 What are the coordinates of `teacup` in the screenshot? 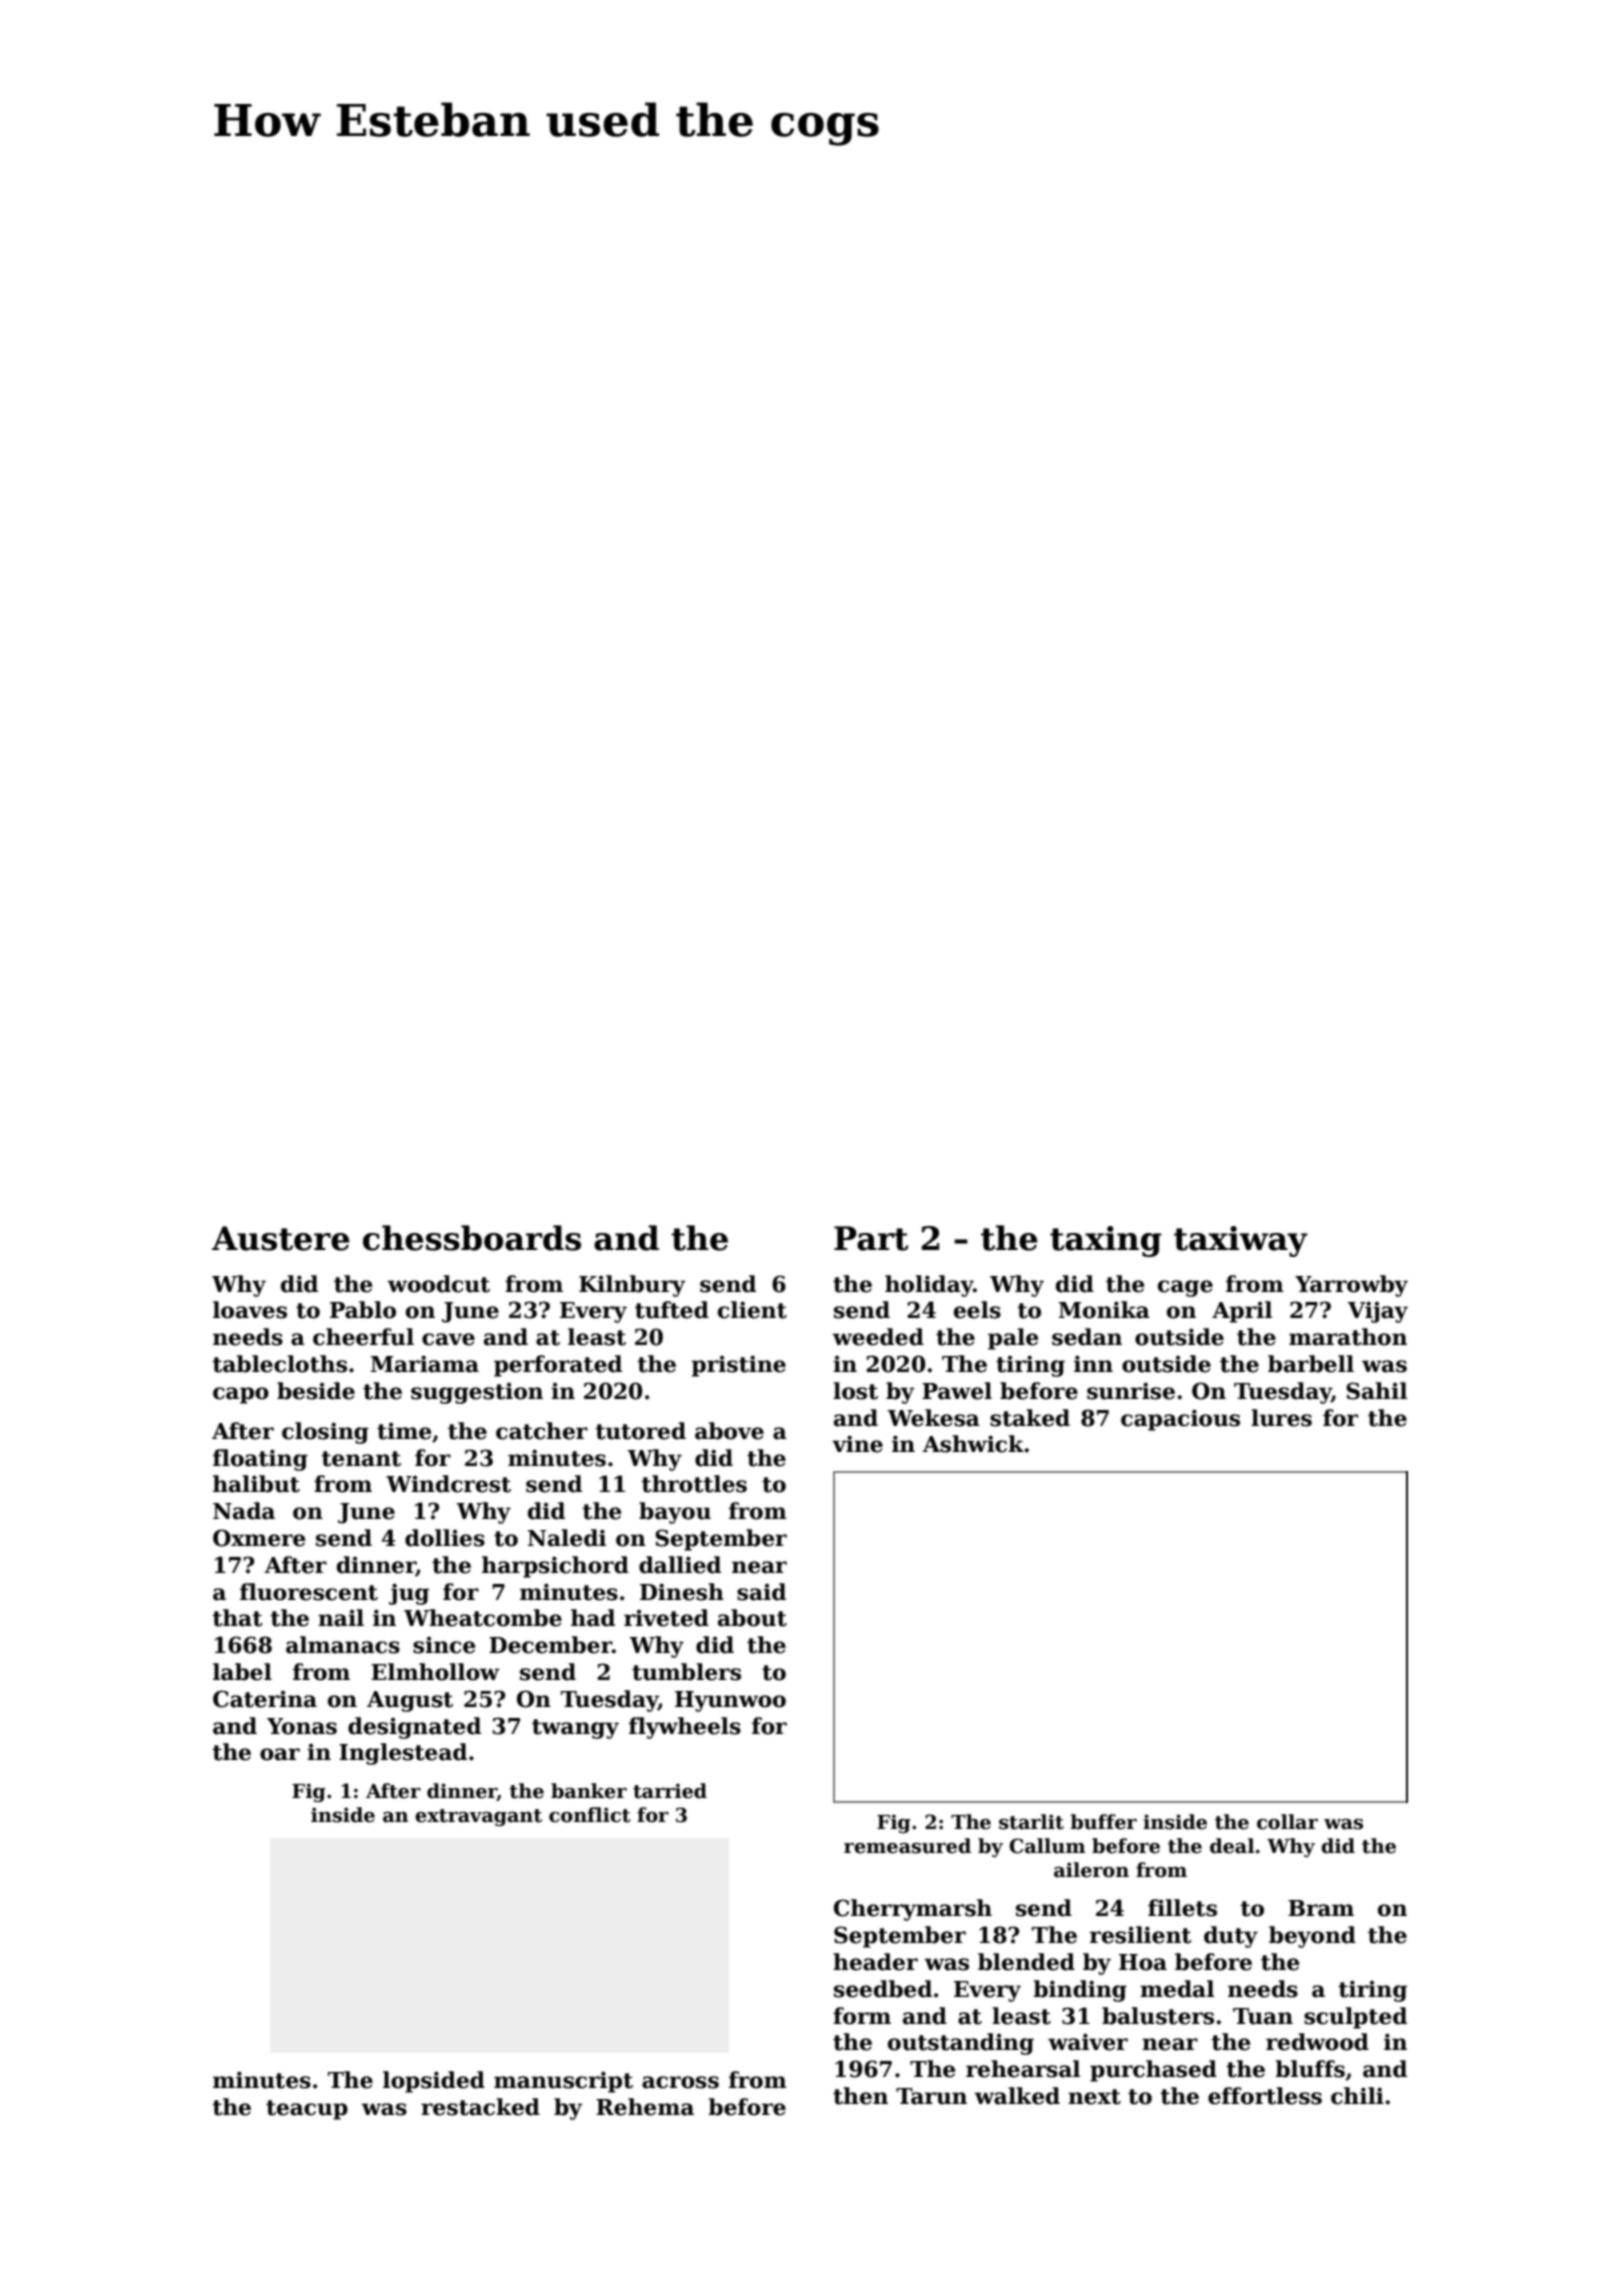 It's located at (307, 2110).
